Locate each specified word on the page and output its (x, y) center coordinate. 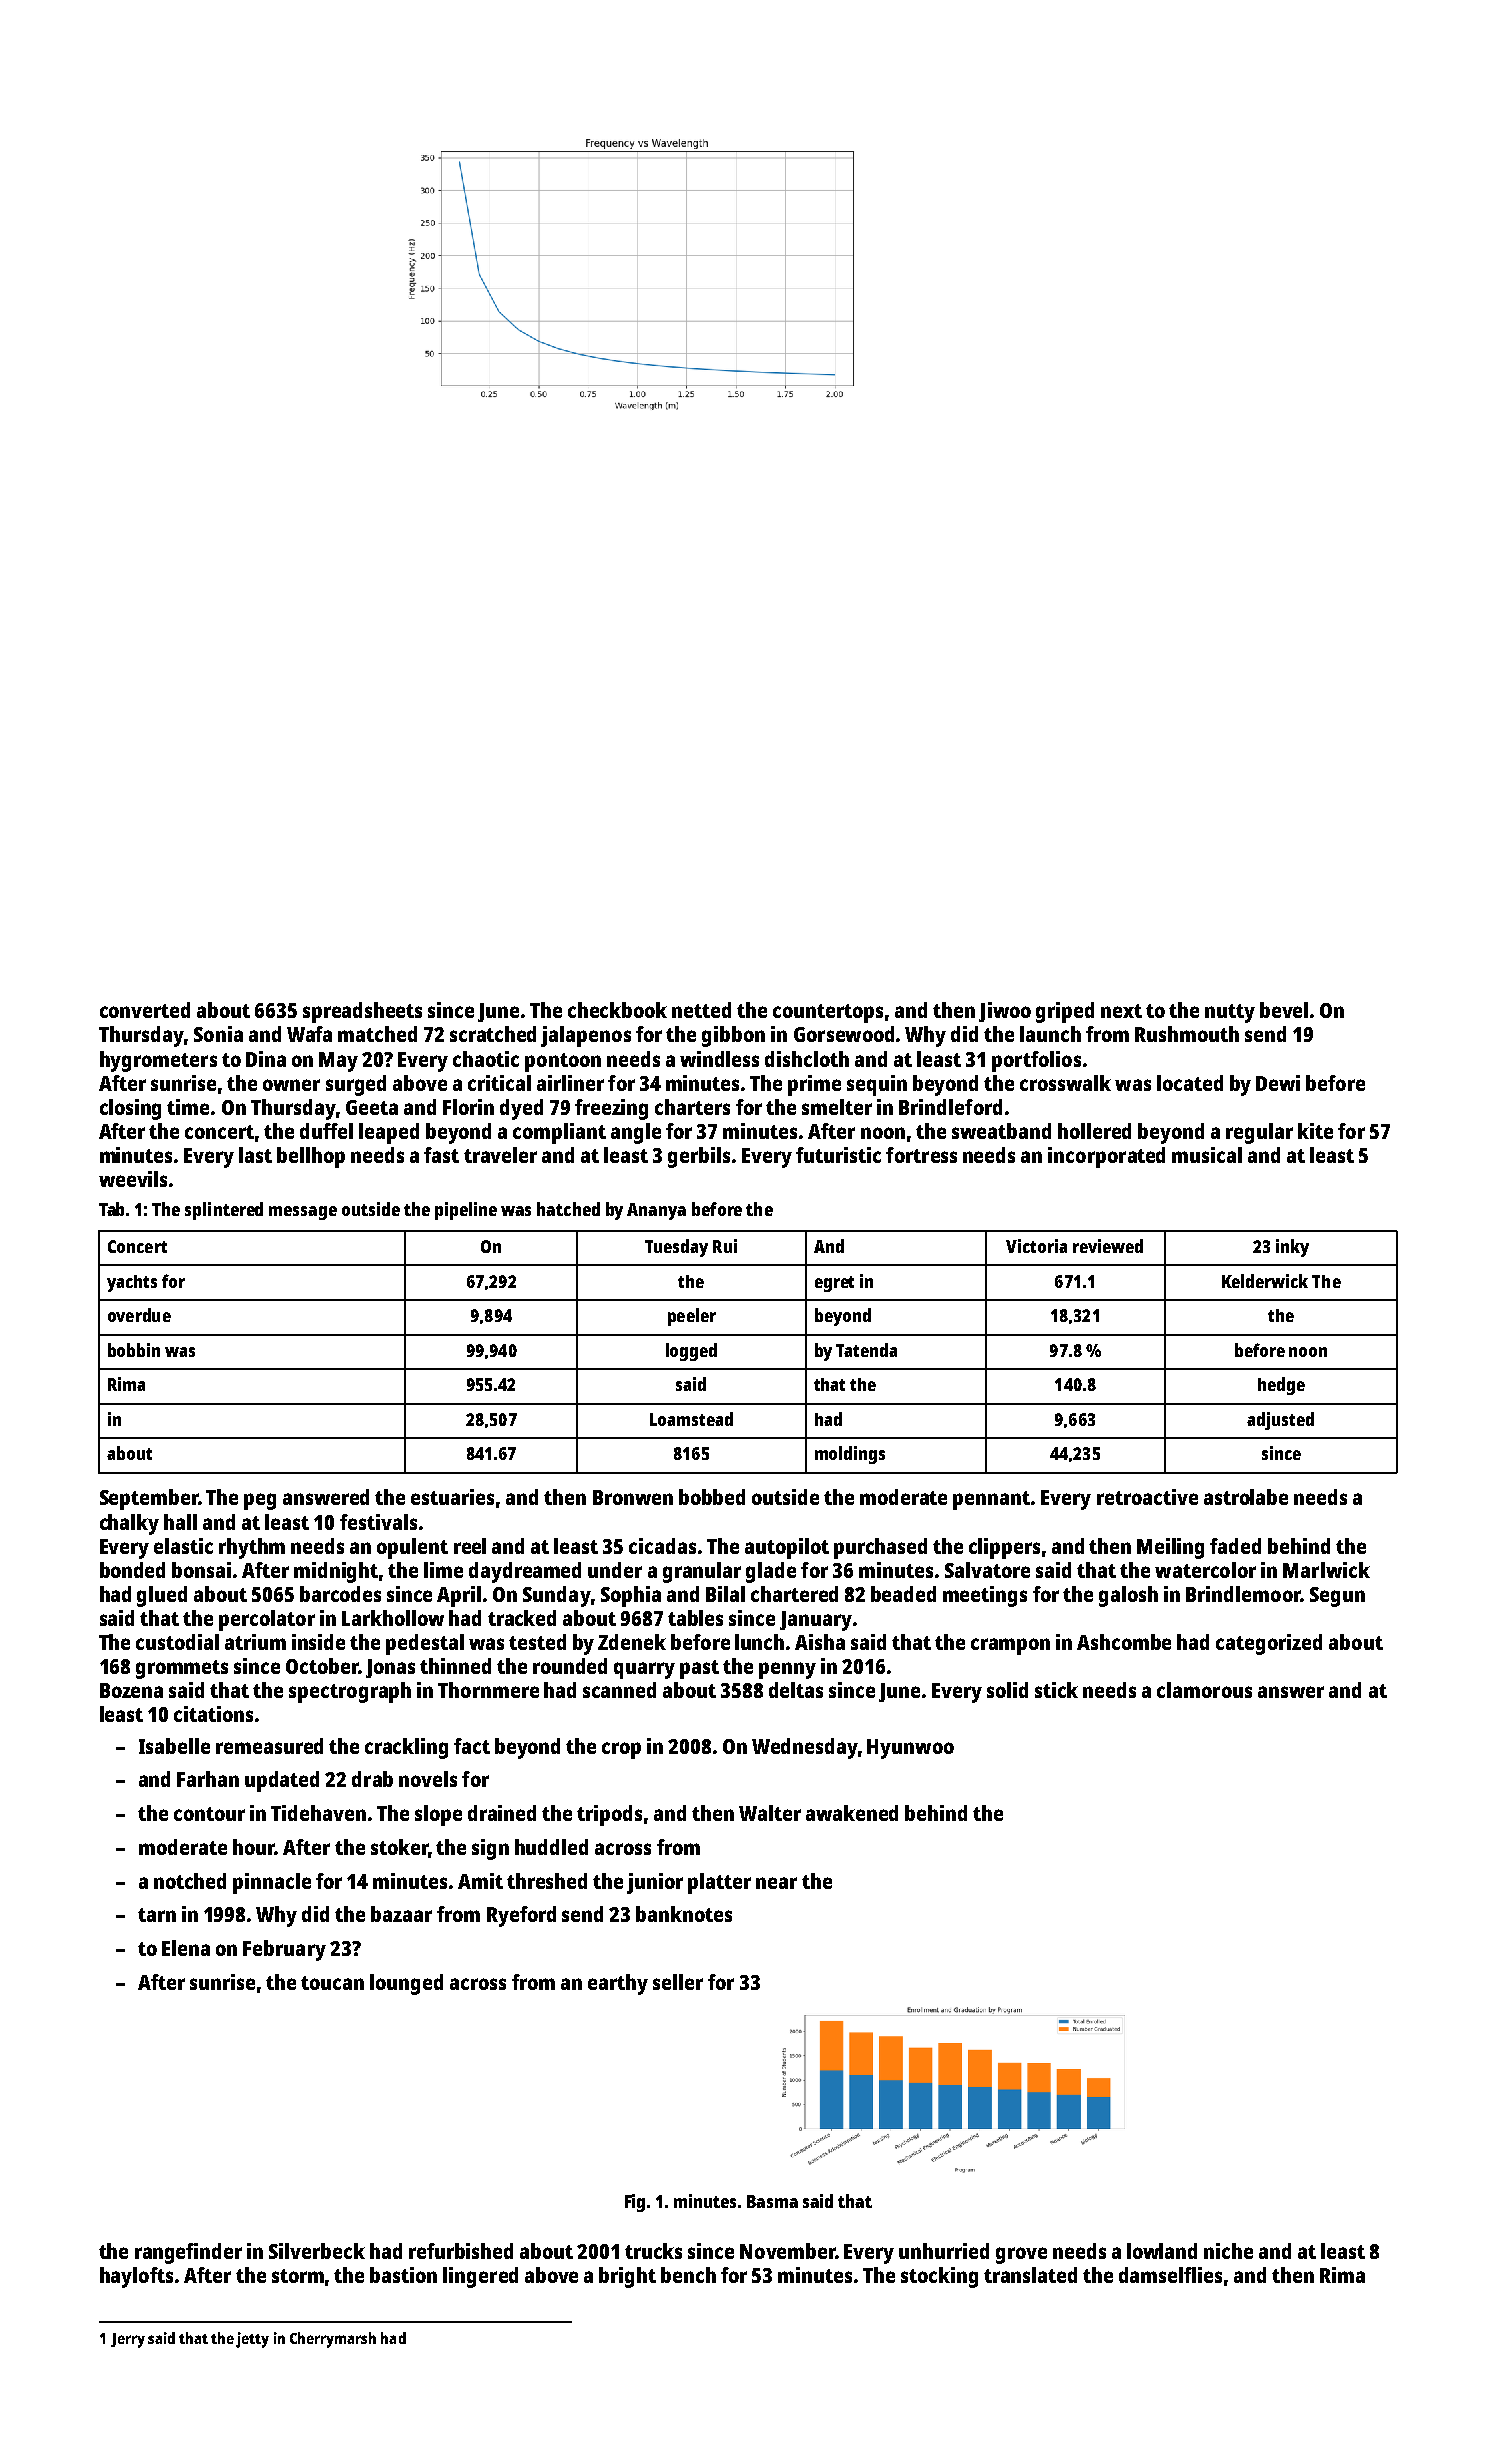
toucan (332, 1983)
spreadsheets (362, 1012)
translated (1030, 2275)
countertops (828, 1013)
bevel (1284, 1010)
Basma (772, 2201)
